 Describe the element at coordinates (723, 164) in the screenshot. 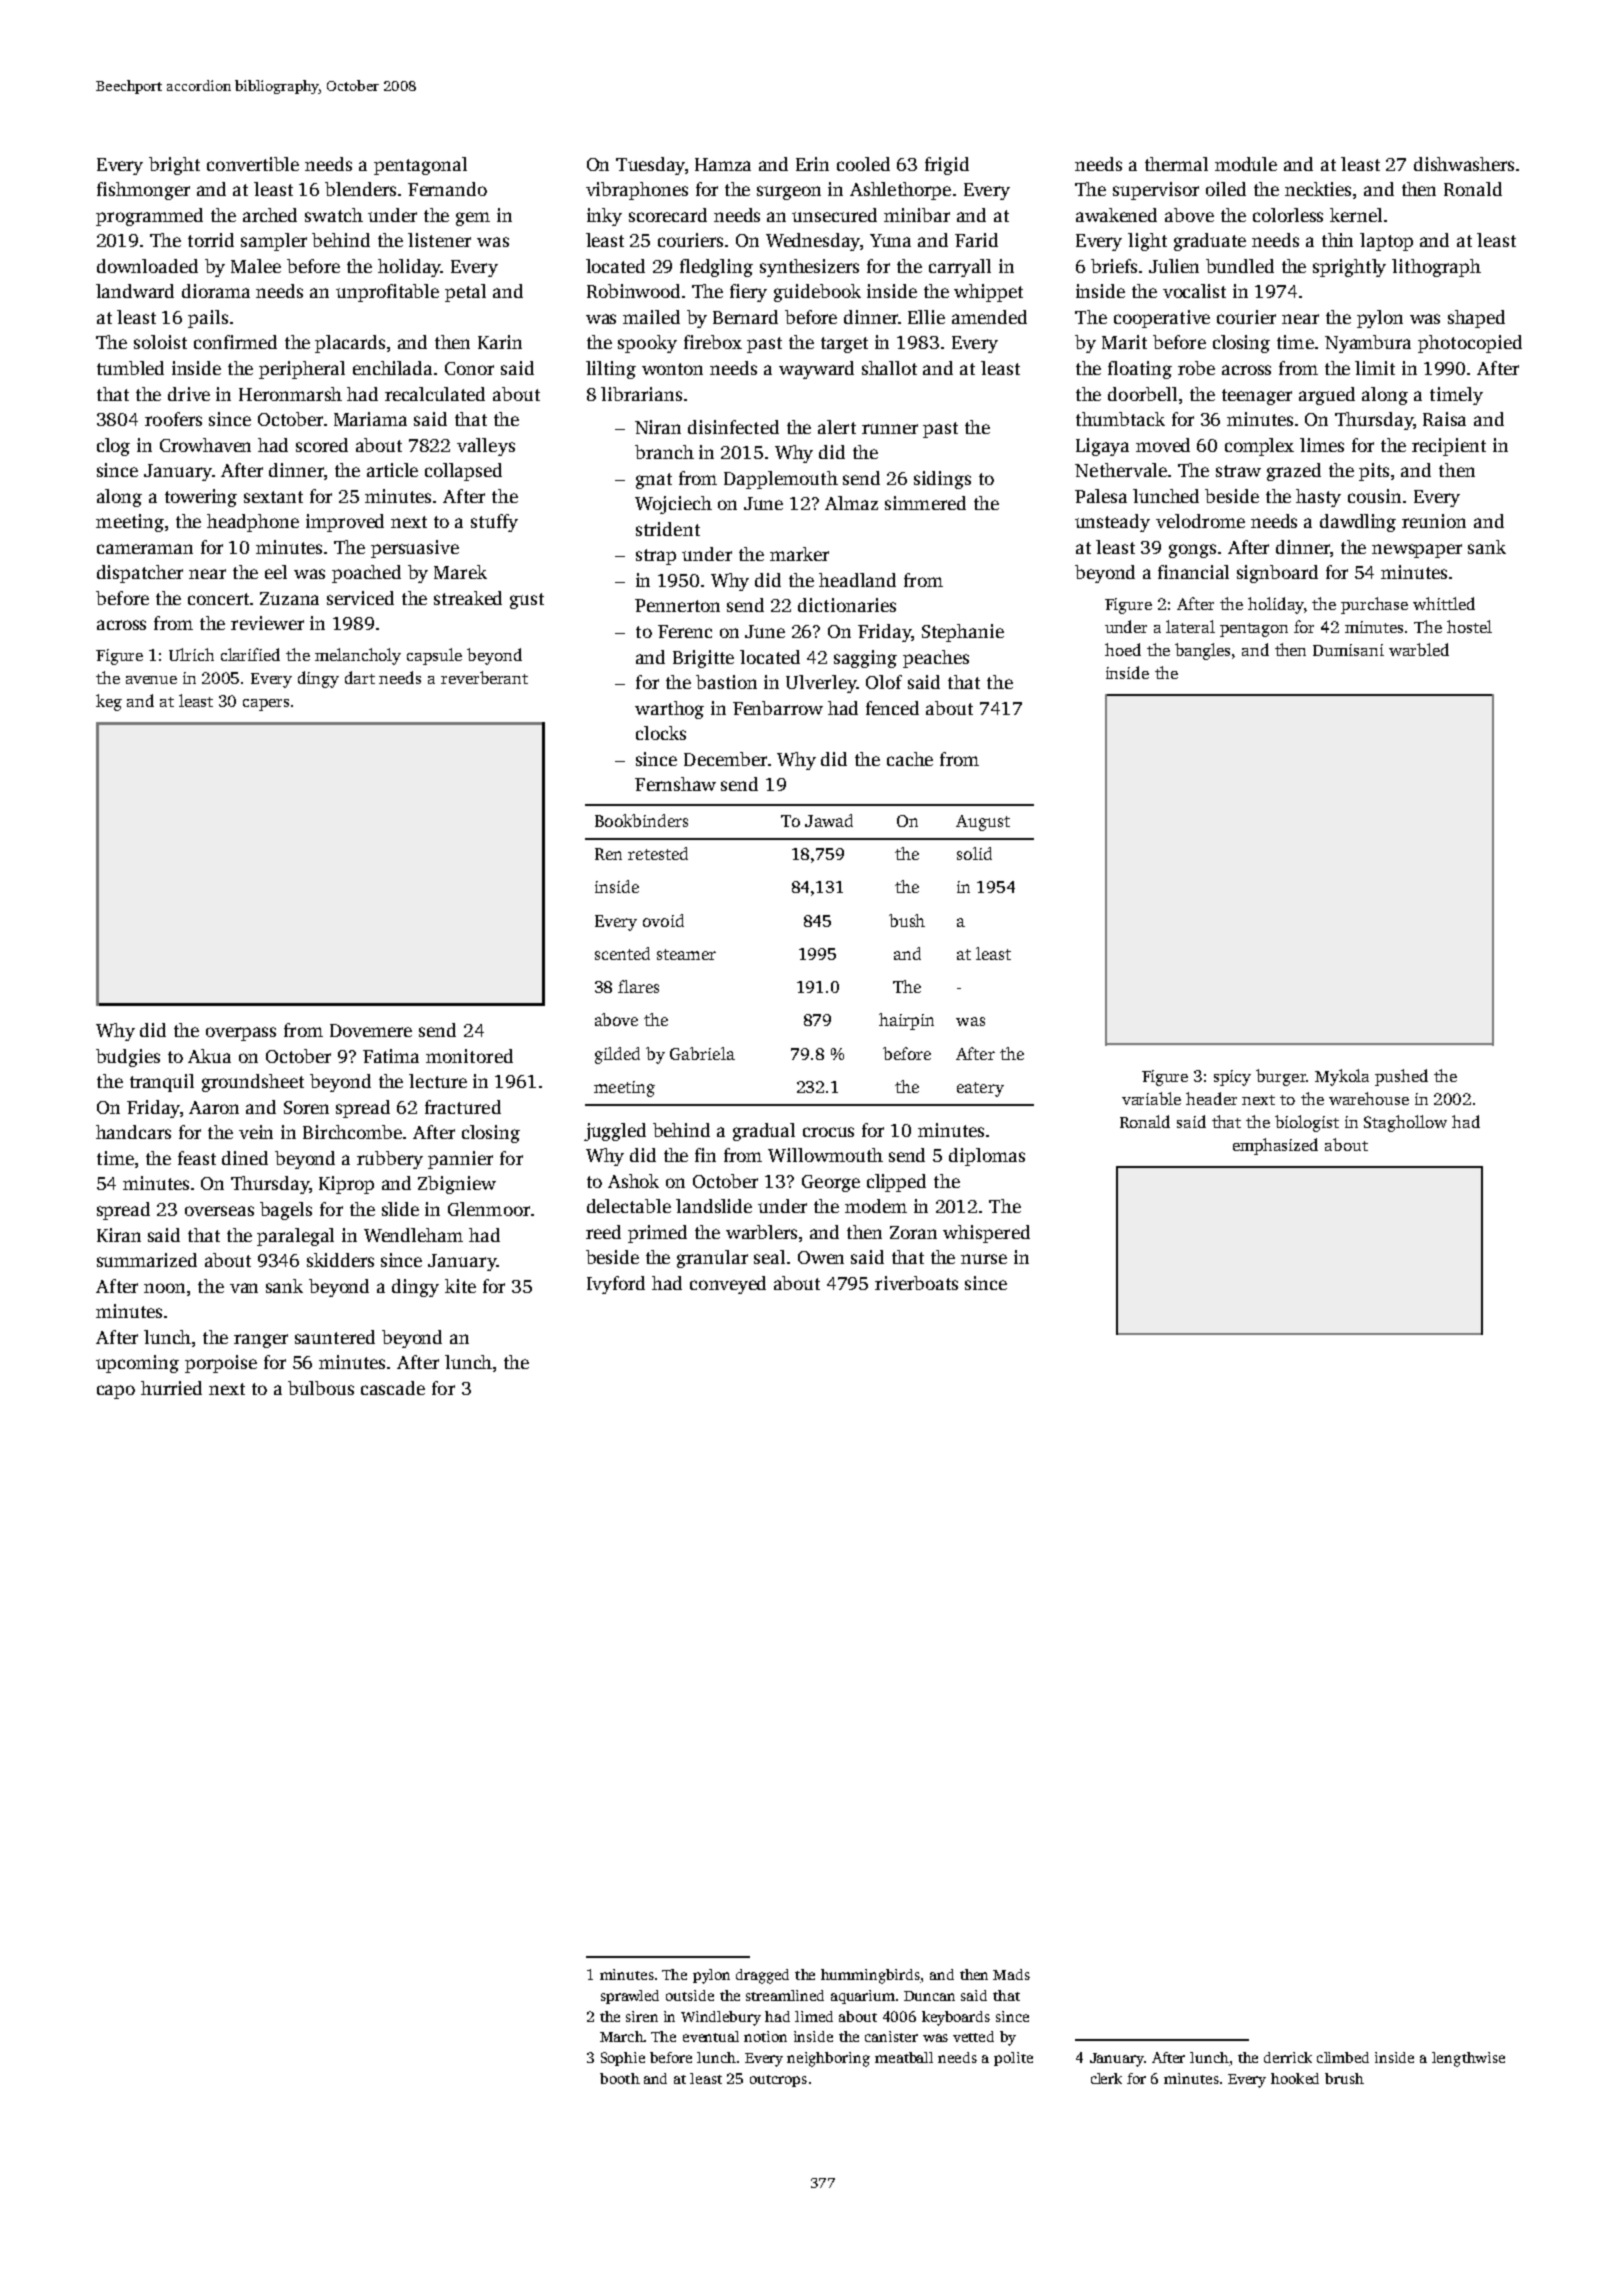

I see `Hamza` at that location.
